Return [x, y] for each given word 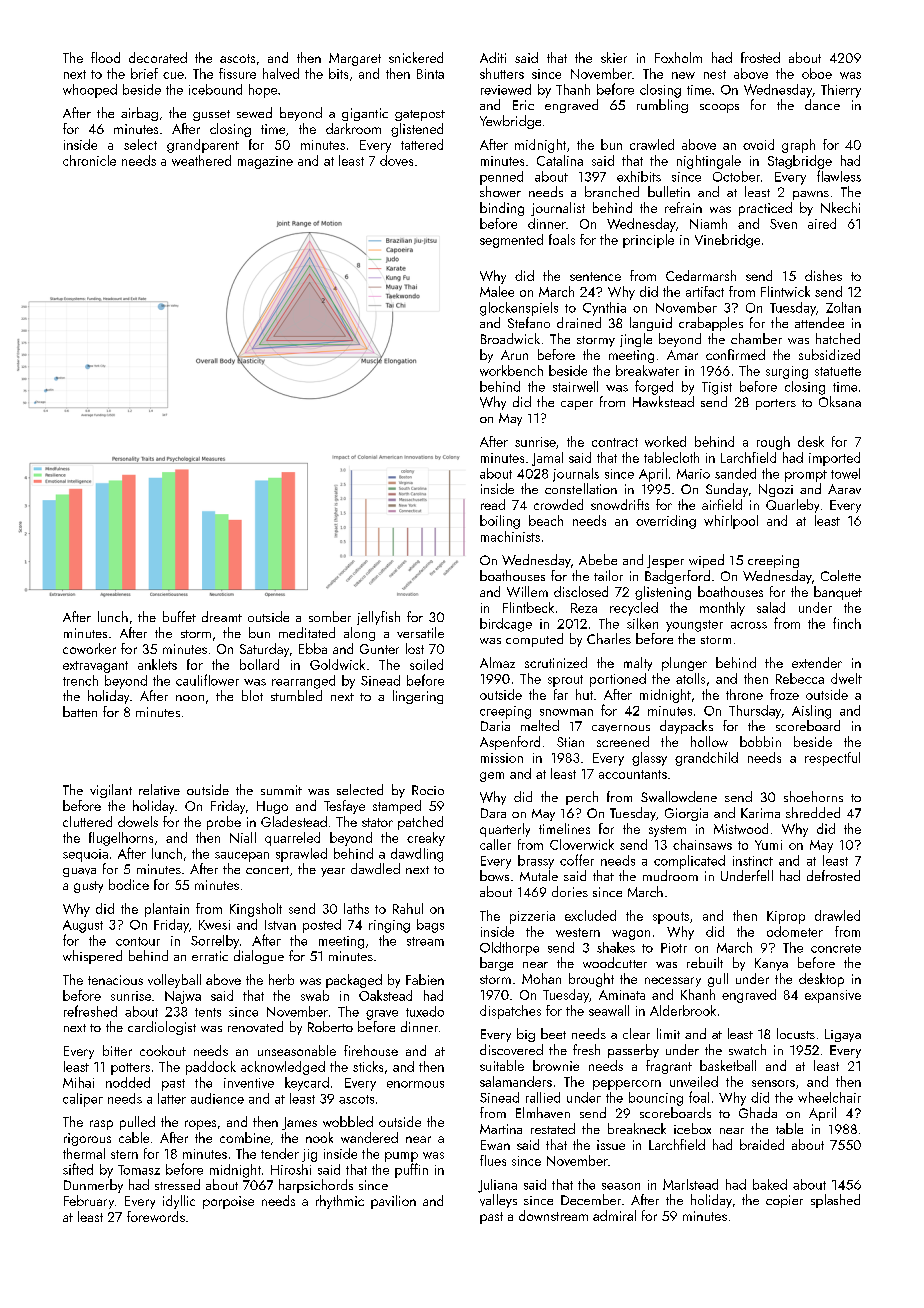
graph [798, 146]
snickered [416, 57]
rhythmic [340, 1202]
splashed [835, 1201]
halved [281, 73]
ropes [200, 1125]
